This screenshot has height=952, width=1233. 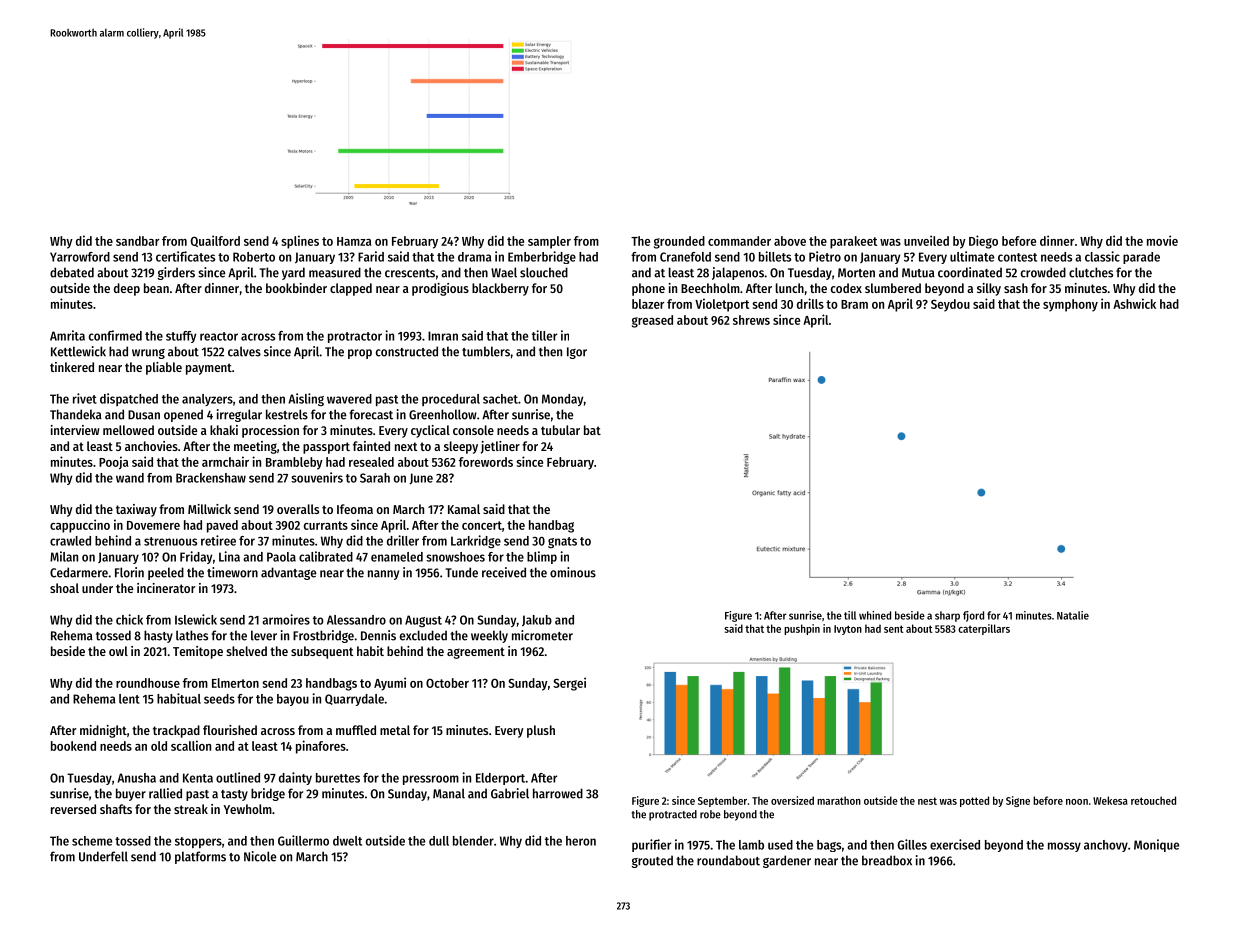 I want to click on above, so click(x=790, y=241).
